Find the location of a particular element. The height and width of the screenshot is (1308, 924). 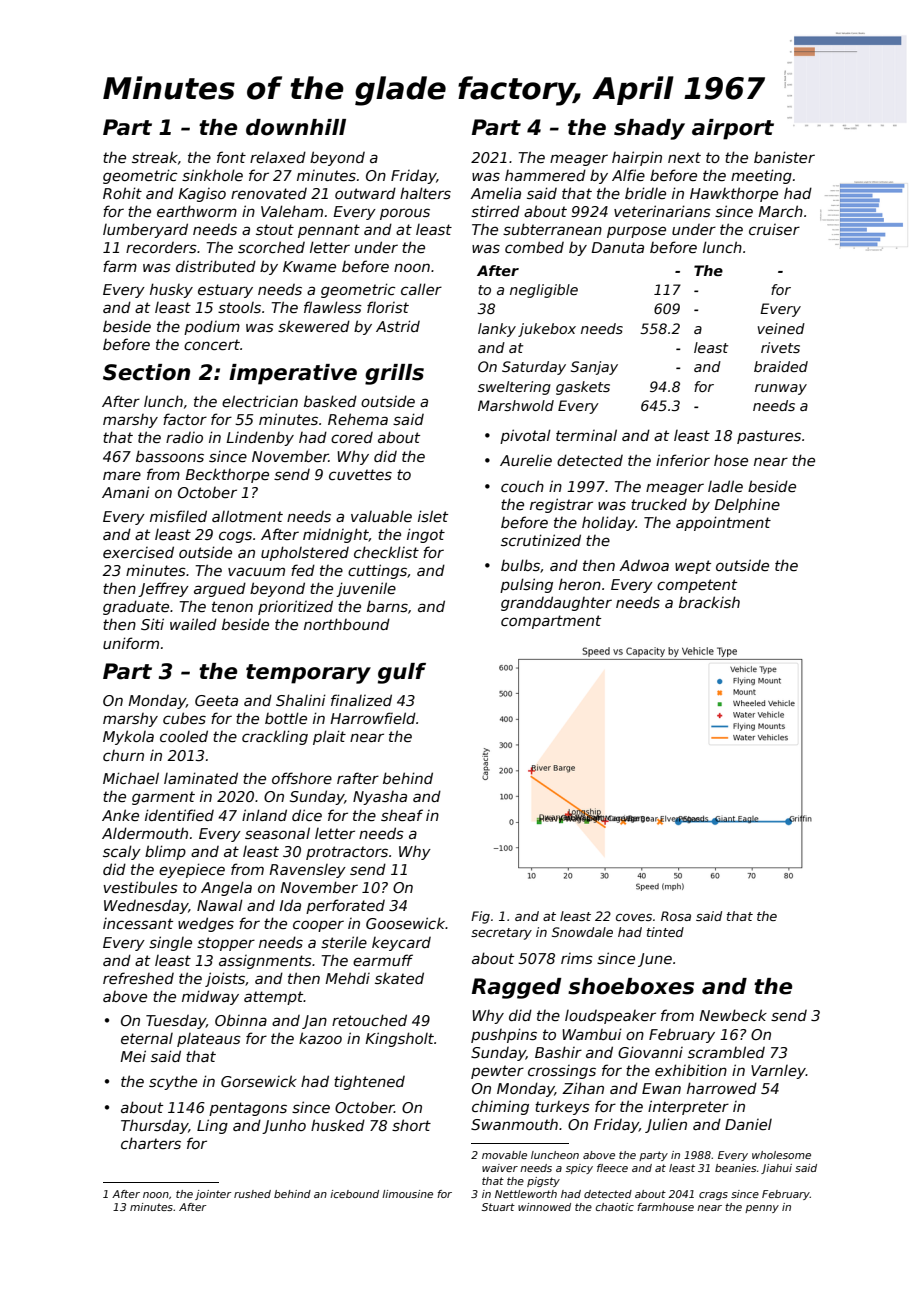

shady is located at coordinates (649, 129).
